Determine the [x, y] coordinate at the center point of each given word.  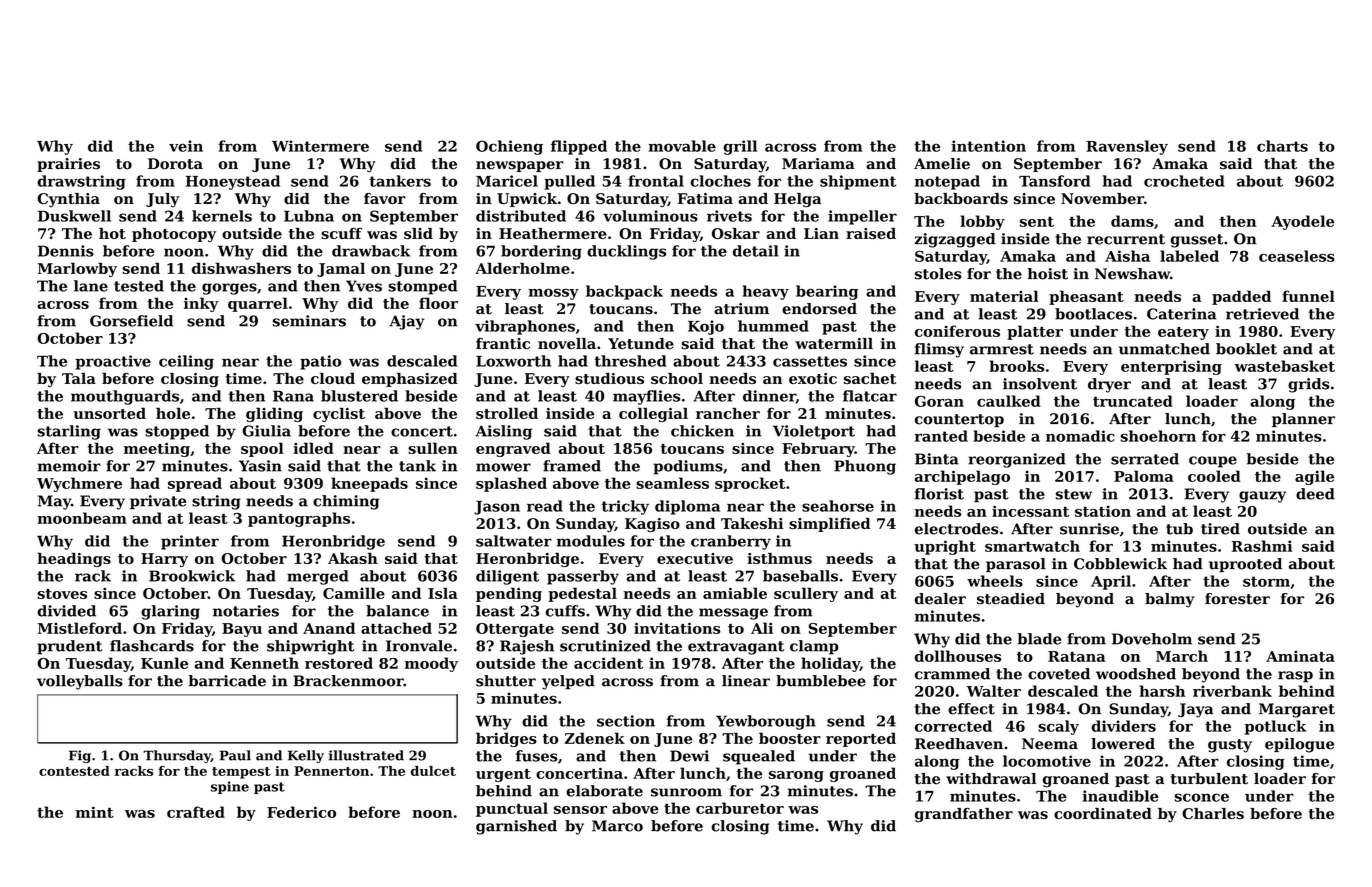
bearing [827, 292]
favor [385, 199]
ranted [941, 436]
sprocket [750, 484]
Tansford [1054, 181]
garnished [516, 827]
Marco [617, 826]
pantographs [299, 519]
